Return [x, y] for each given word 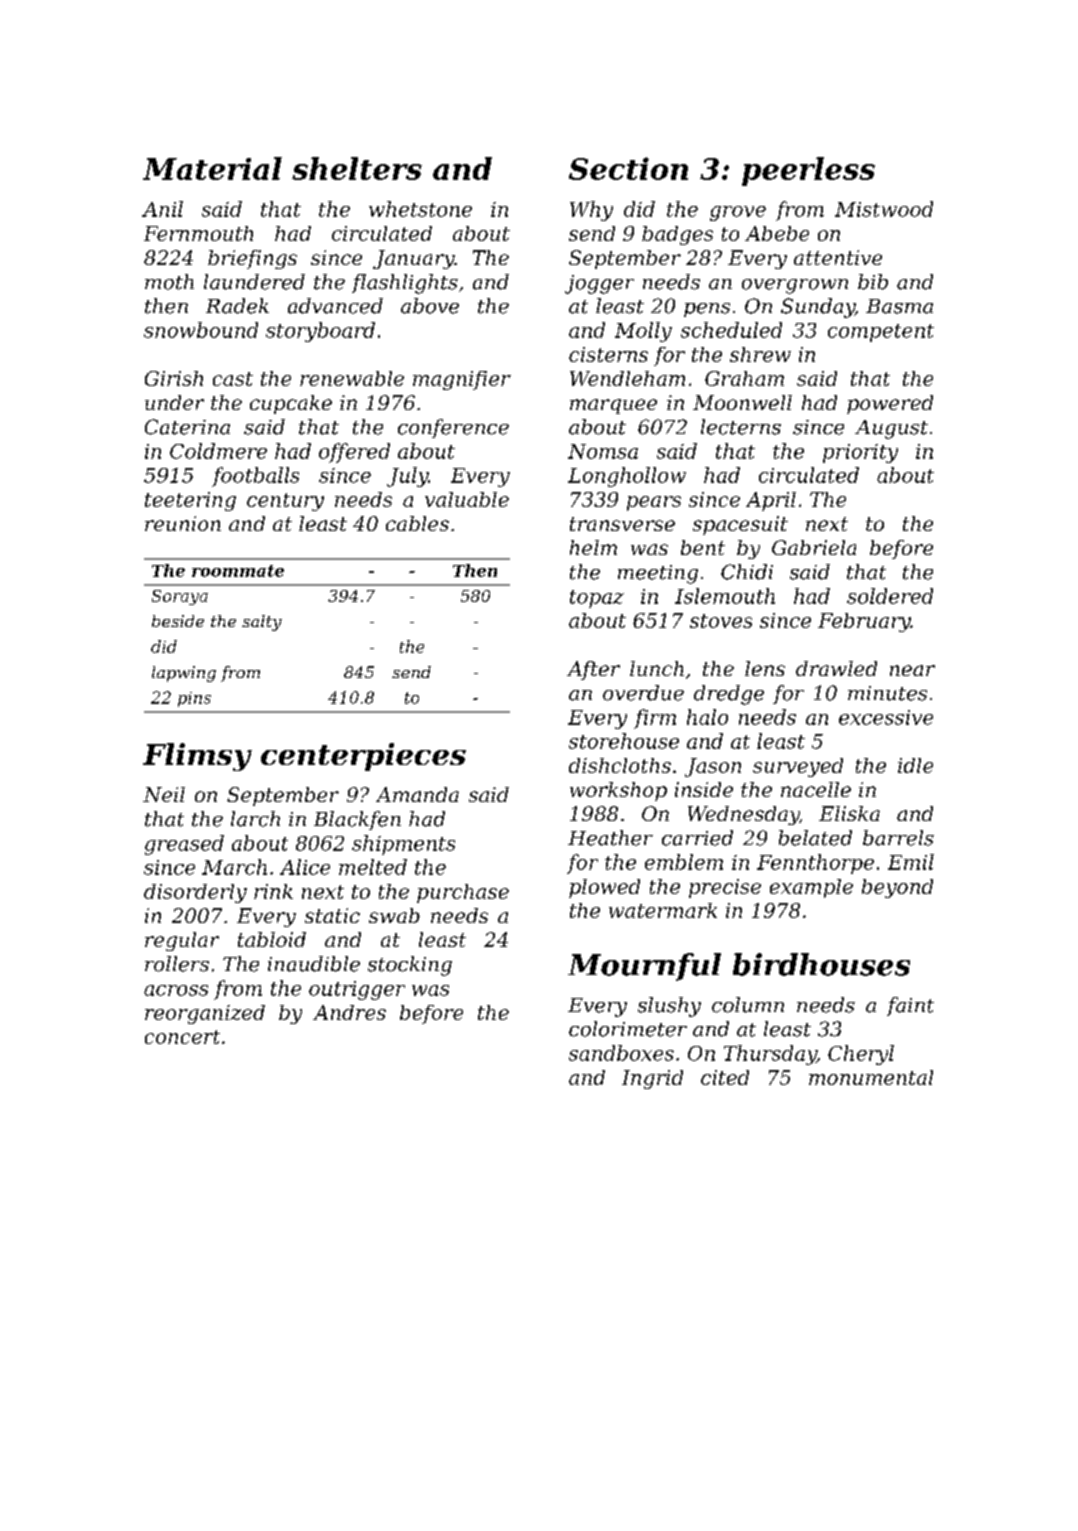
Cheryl [861, 1055]
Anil [162, 209]
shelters [357, 168]
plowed [604, 888]
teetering [190, 501]
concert [182, 1037]
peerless [808, 171]
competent [881, 333]
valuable [467, 499]
